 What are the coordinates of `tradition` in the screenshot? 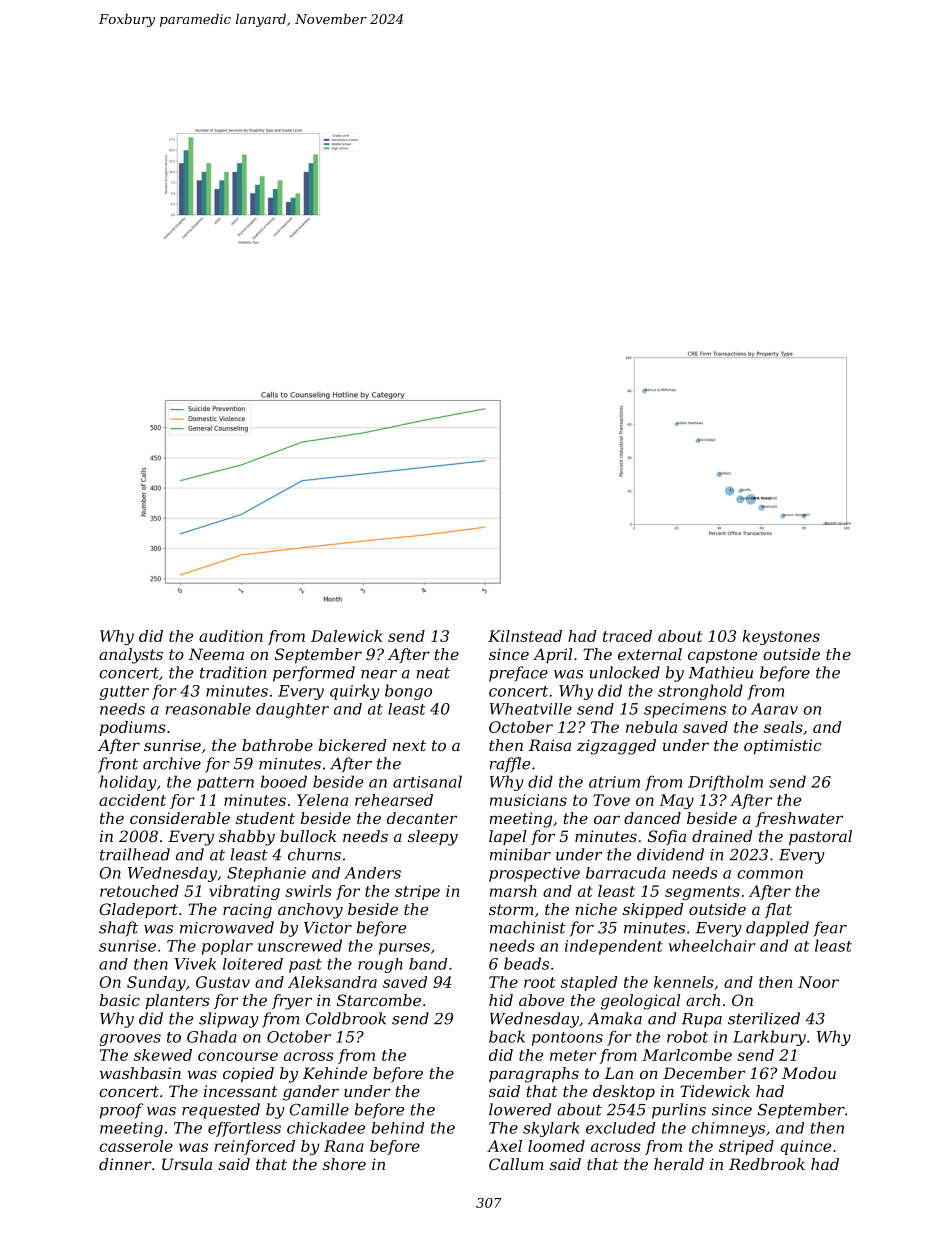 It's located at (233, 672).
